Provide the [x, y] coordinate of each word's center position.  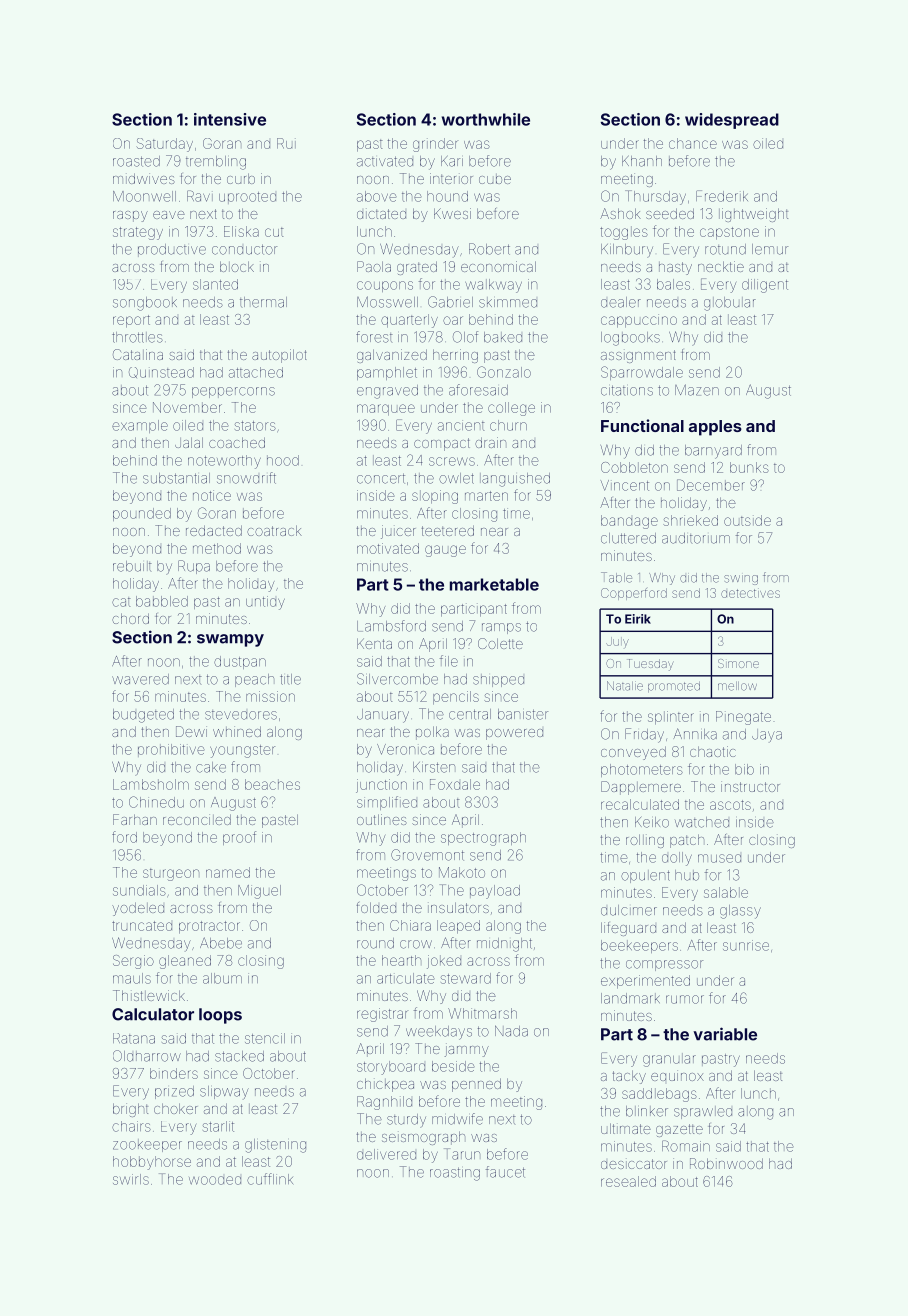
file [449, 661]
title [290, 679]
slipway [224, 1092]
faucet [505, 1172]
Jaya [767, 735]
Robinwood [726, 1163]
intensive [230, 119]
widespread [732, 121]
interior [451, 178]
